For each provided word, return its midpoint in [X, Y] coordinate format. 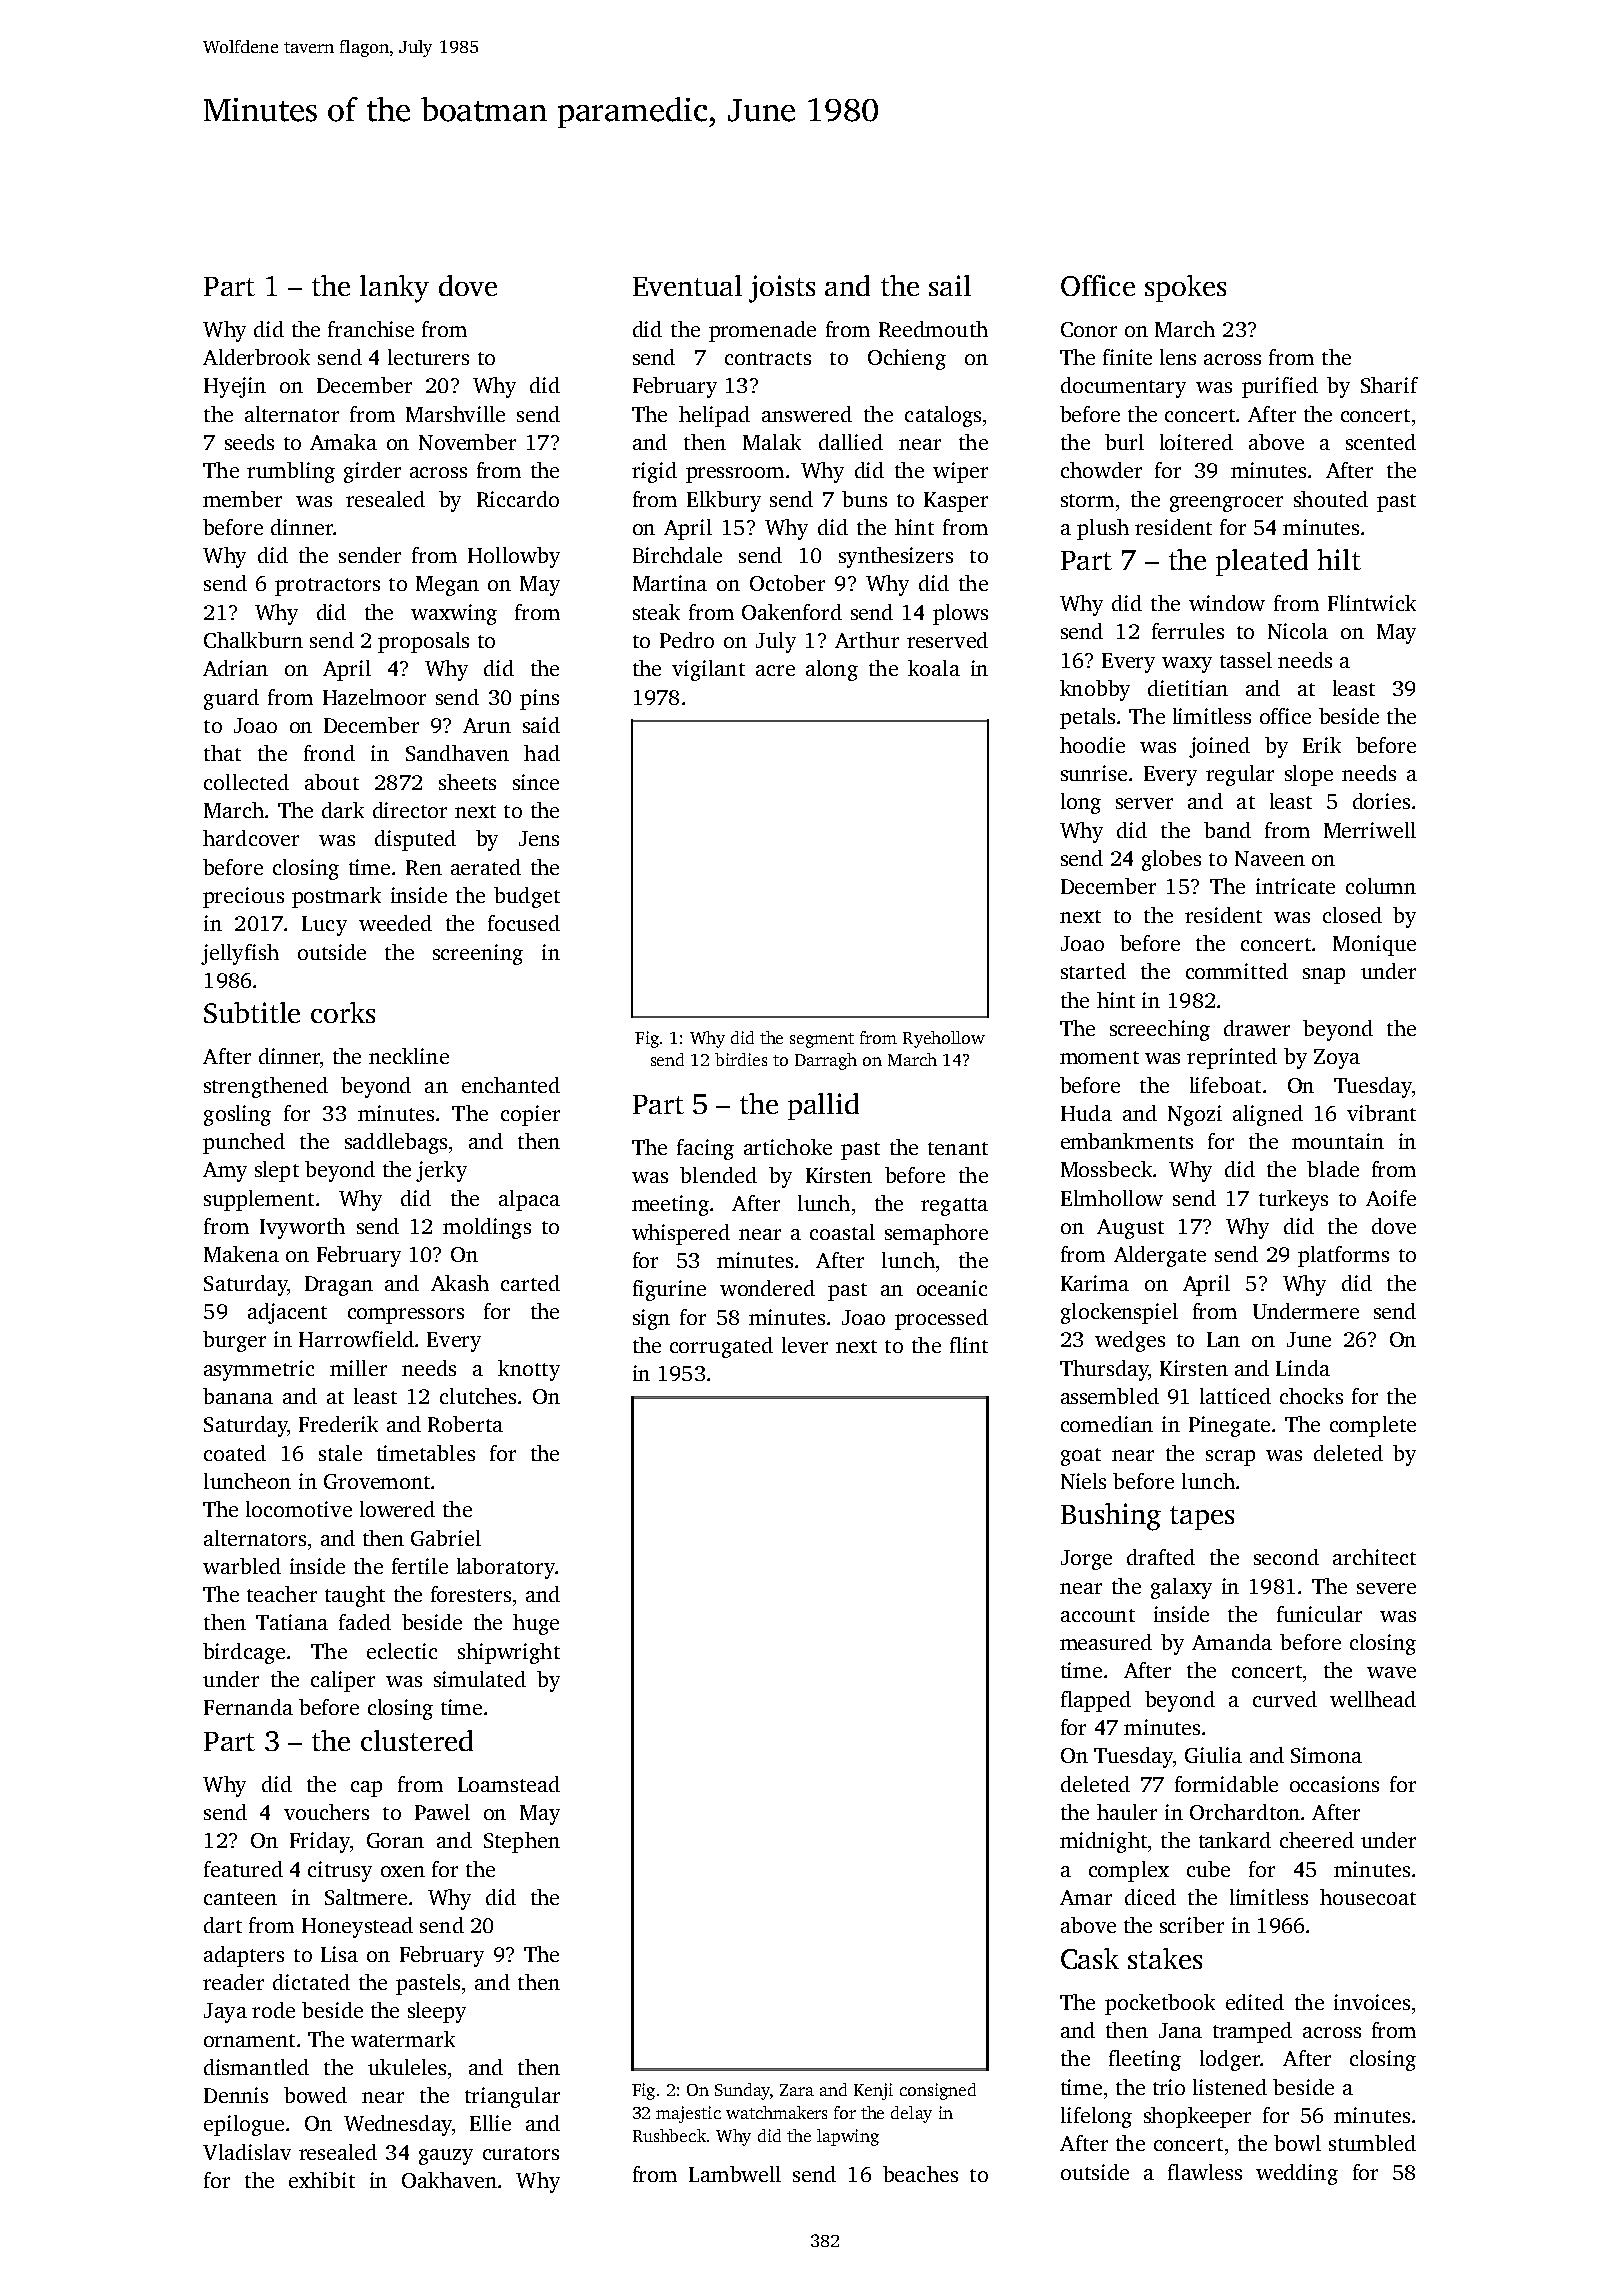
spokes [1185, 288]
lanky [394, 289]
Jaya [225, 2013]
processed [941, 1319]
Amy [225, 1172]
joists [782, 289]
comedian [1107, 1424]
